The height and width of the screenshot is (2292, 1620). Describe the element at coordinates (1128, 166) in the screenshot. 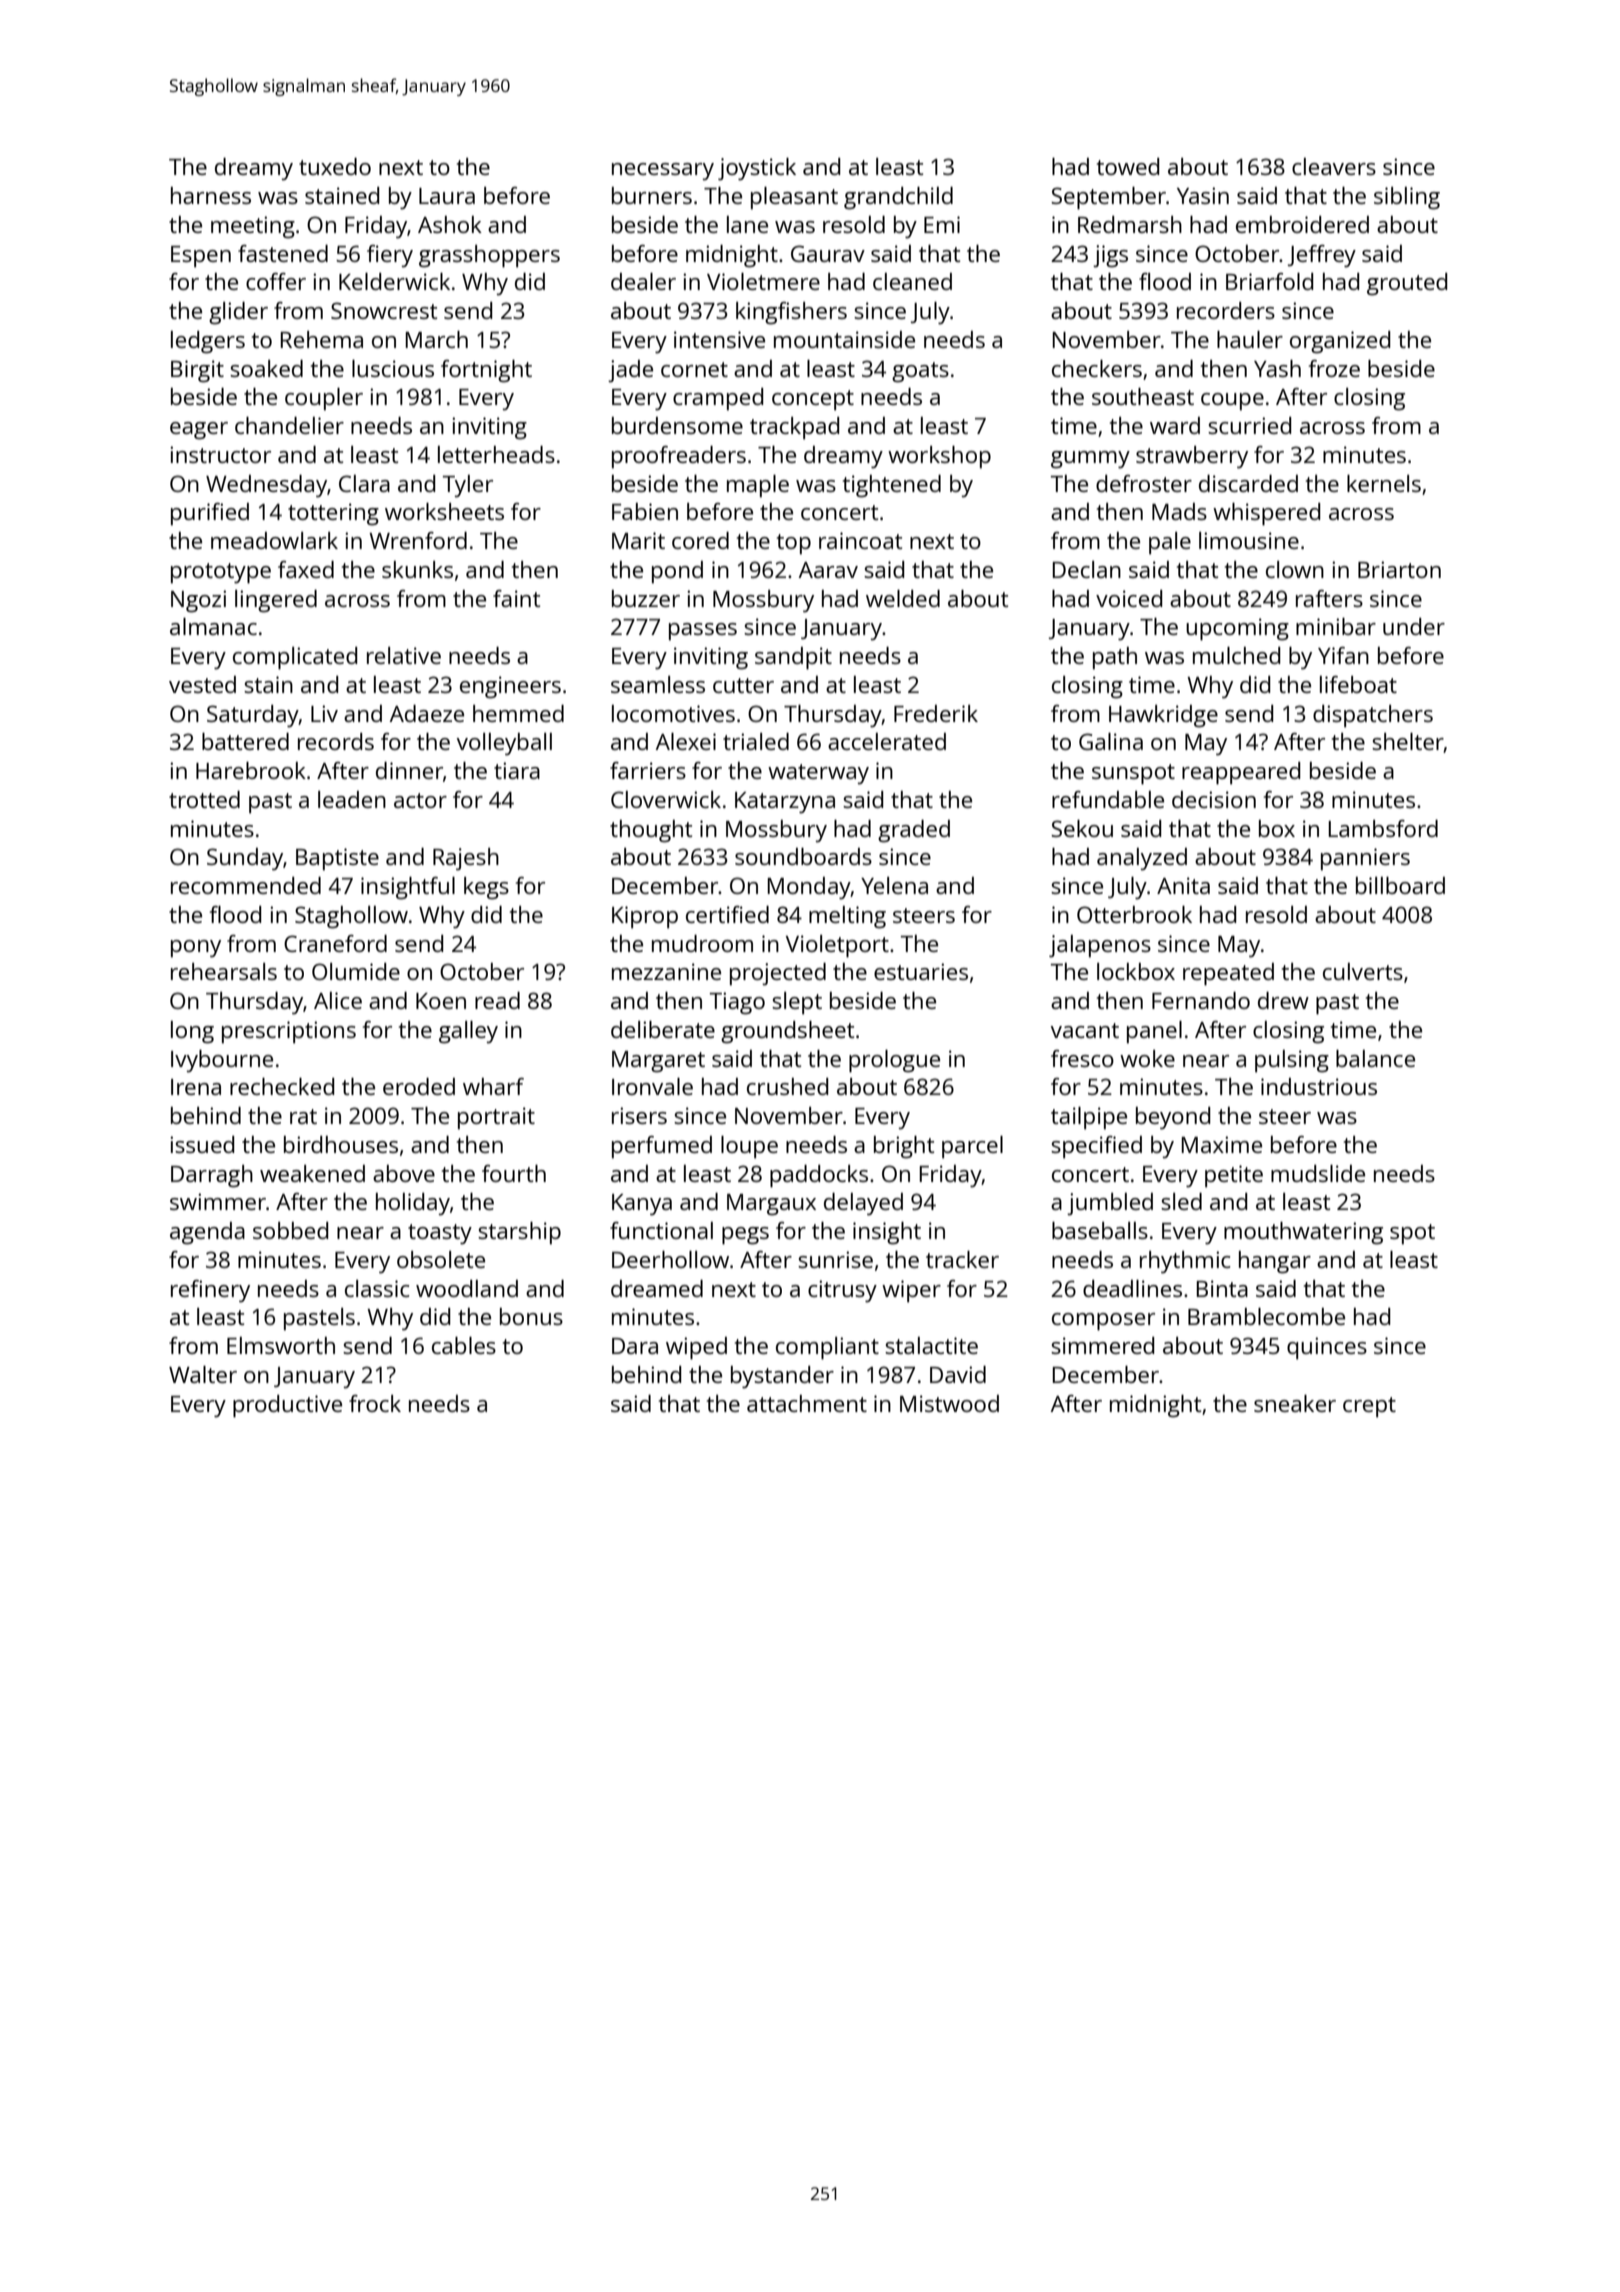

I see `towed` at that location.
